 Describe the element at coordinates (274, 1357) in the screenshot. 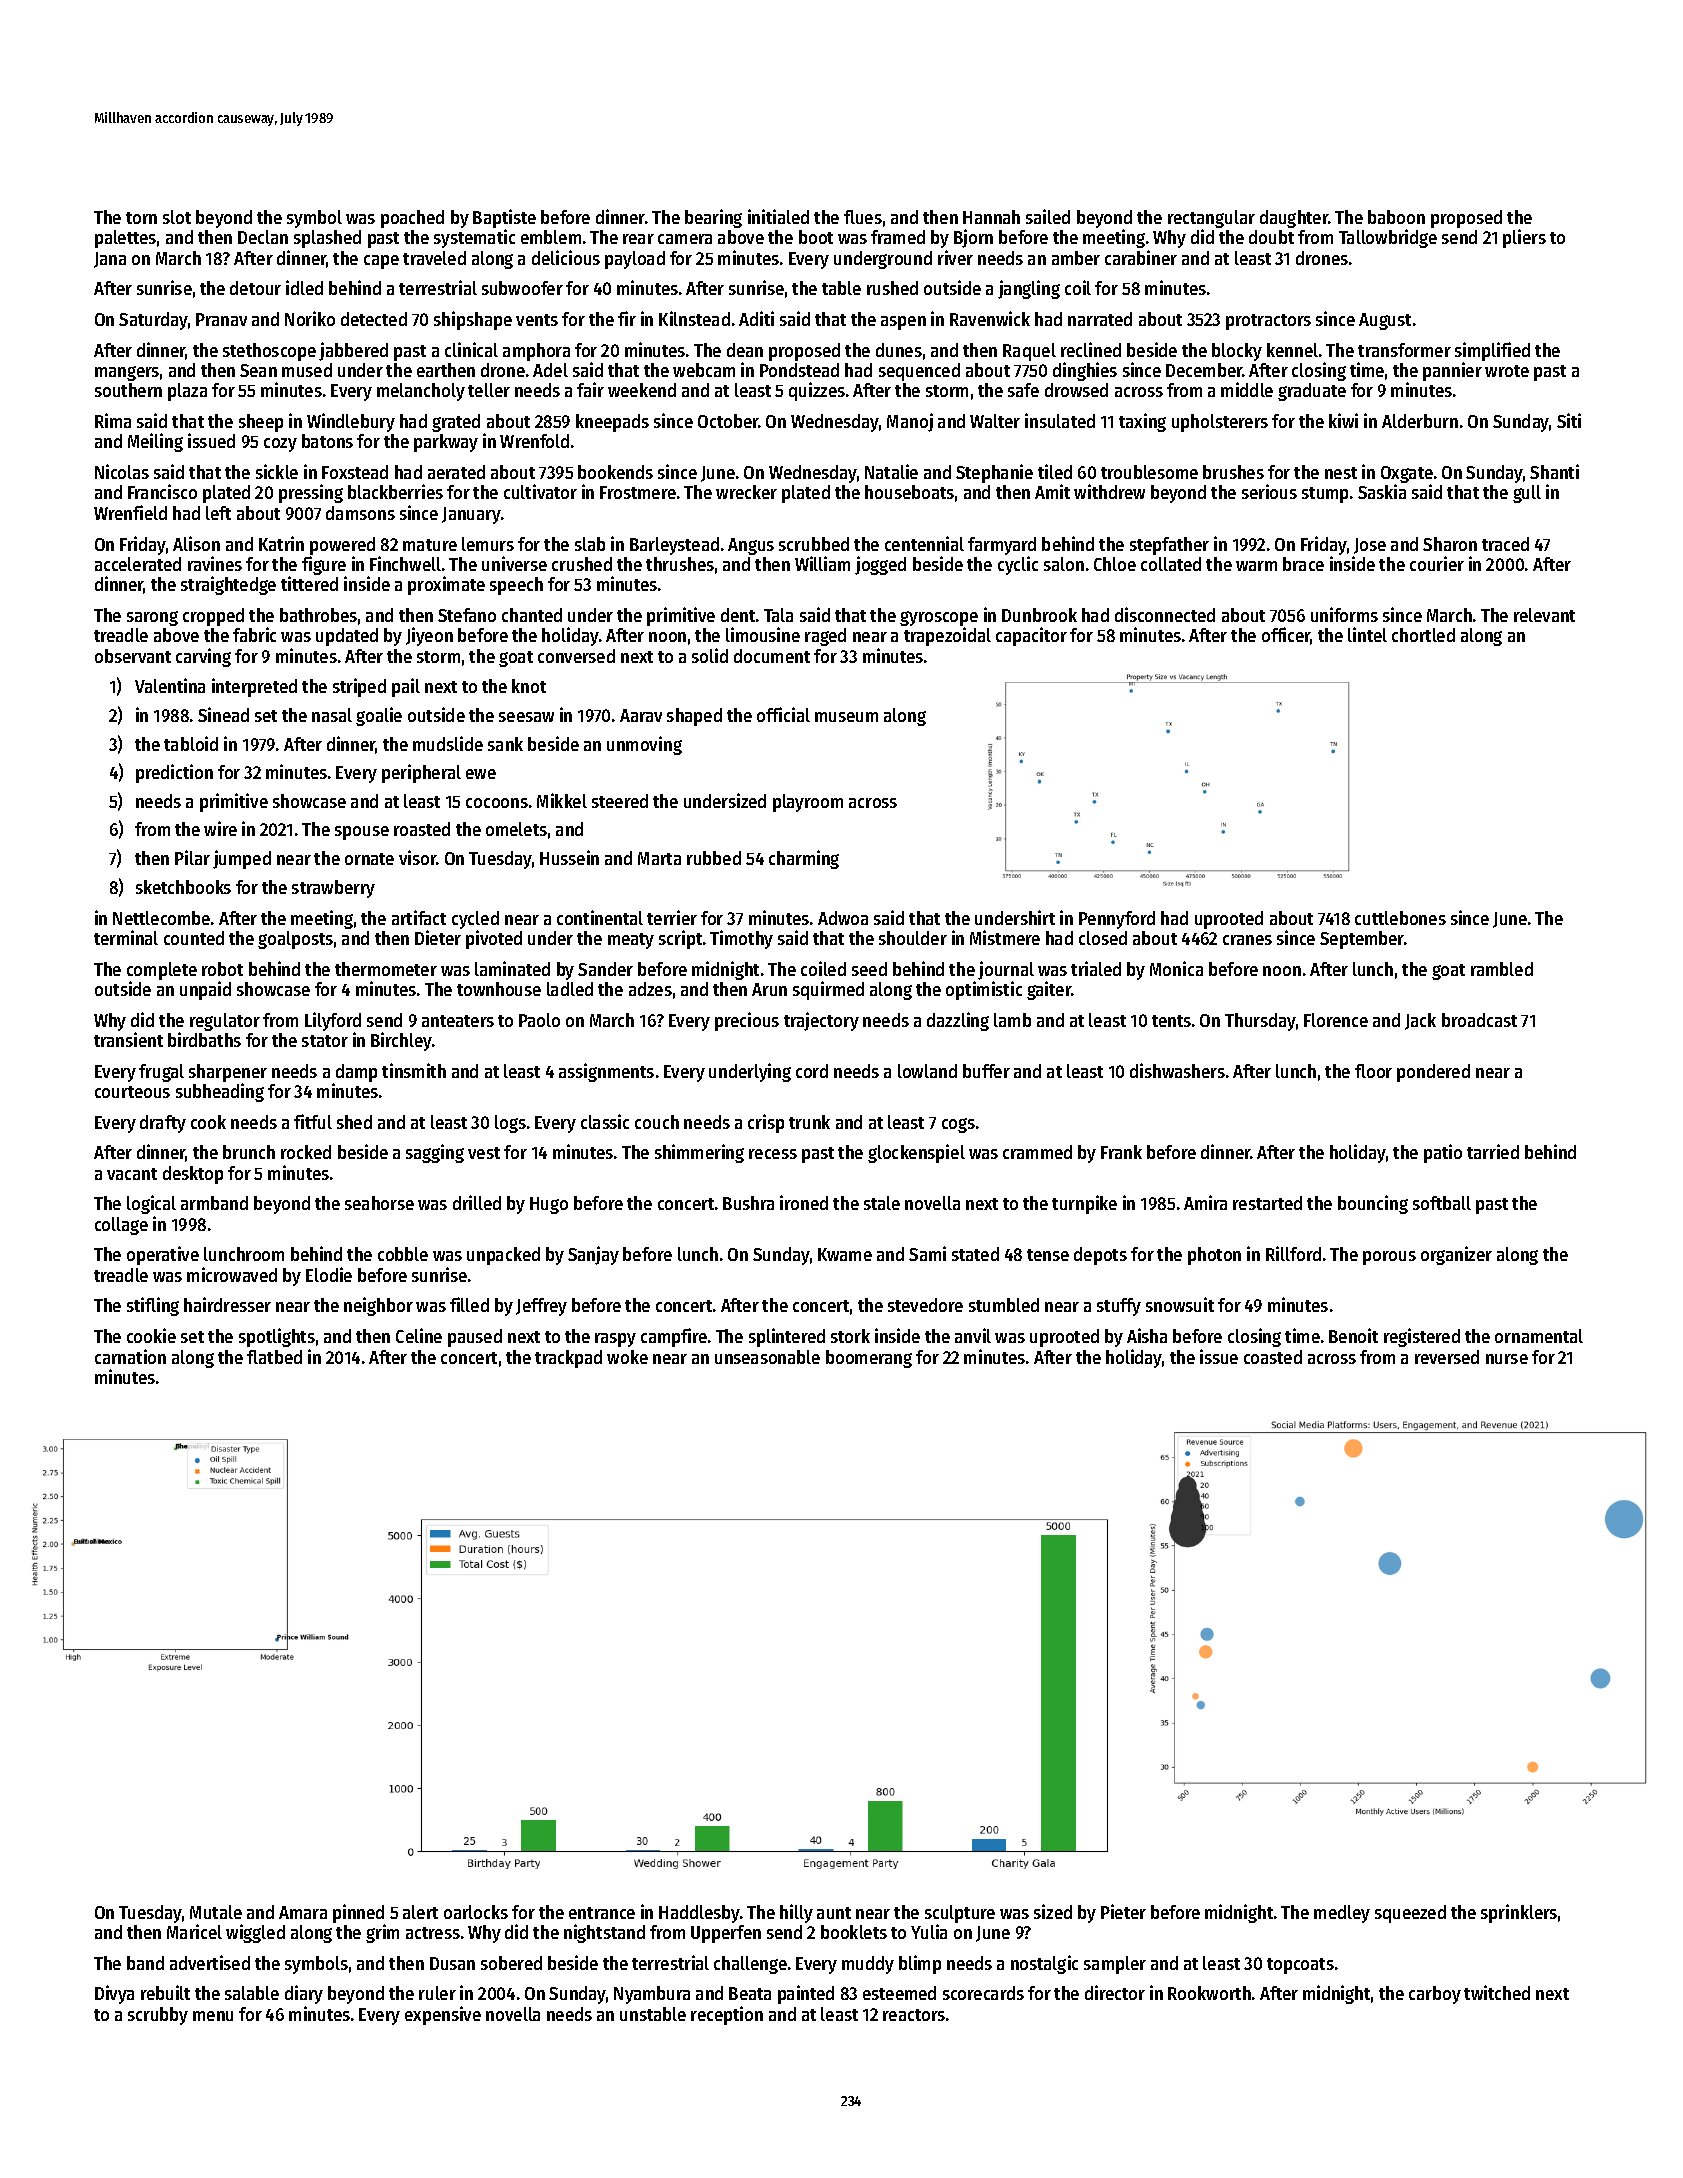

I see `flatbed` at that location.
